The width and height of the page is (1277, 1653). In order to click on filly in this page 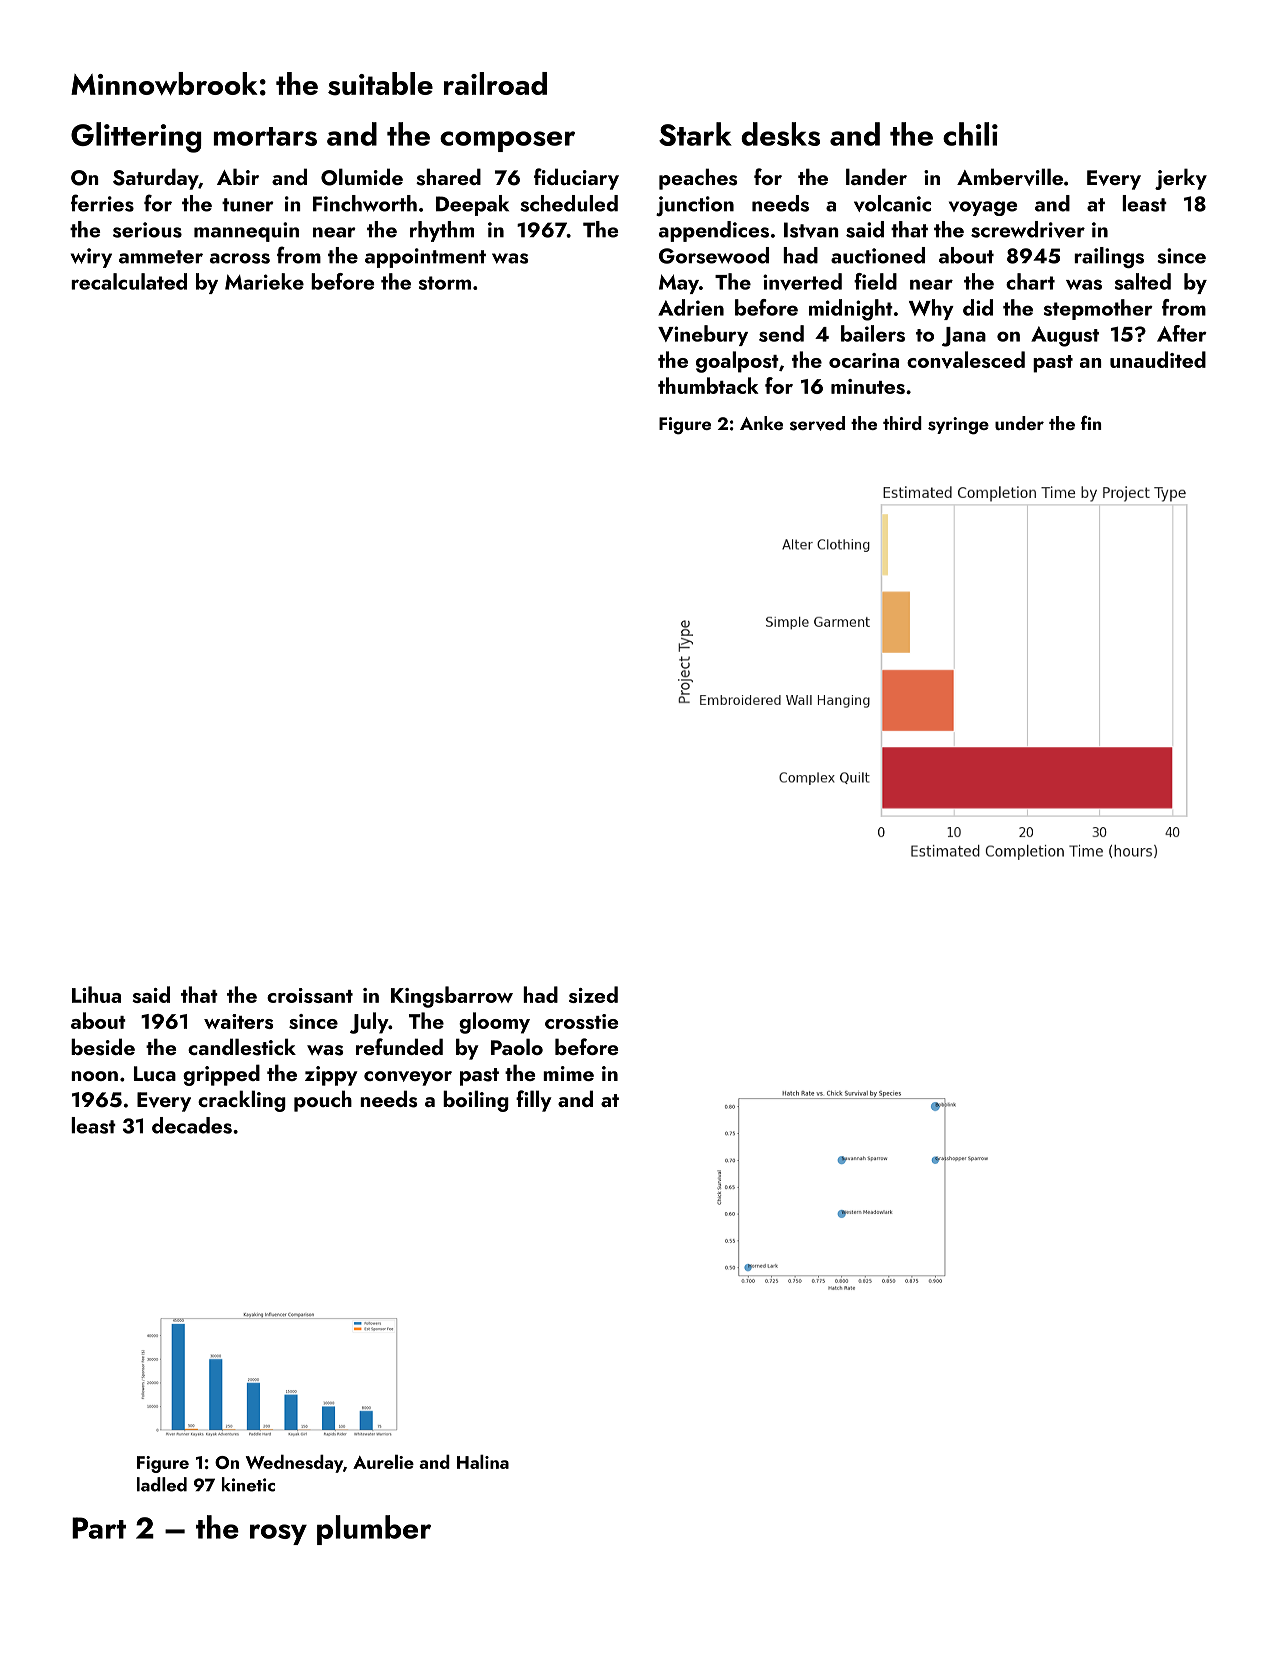, I will do `click(534, 1101)`.
